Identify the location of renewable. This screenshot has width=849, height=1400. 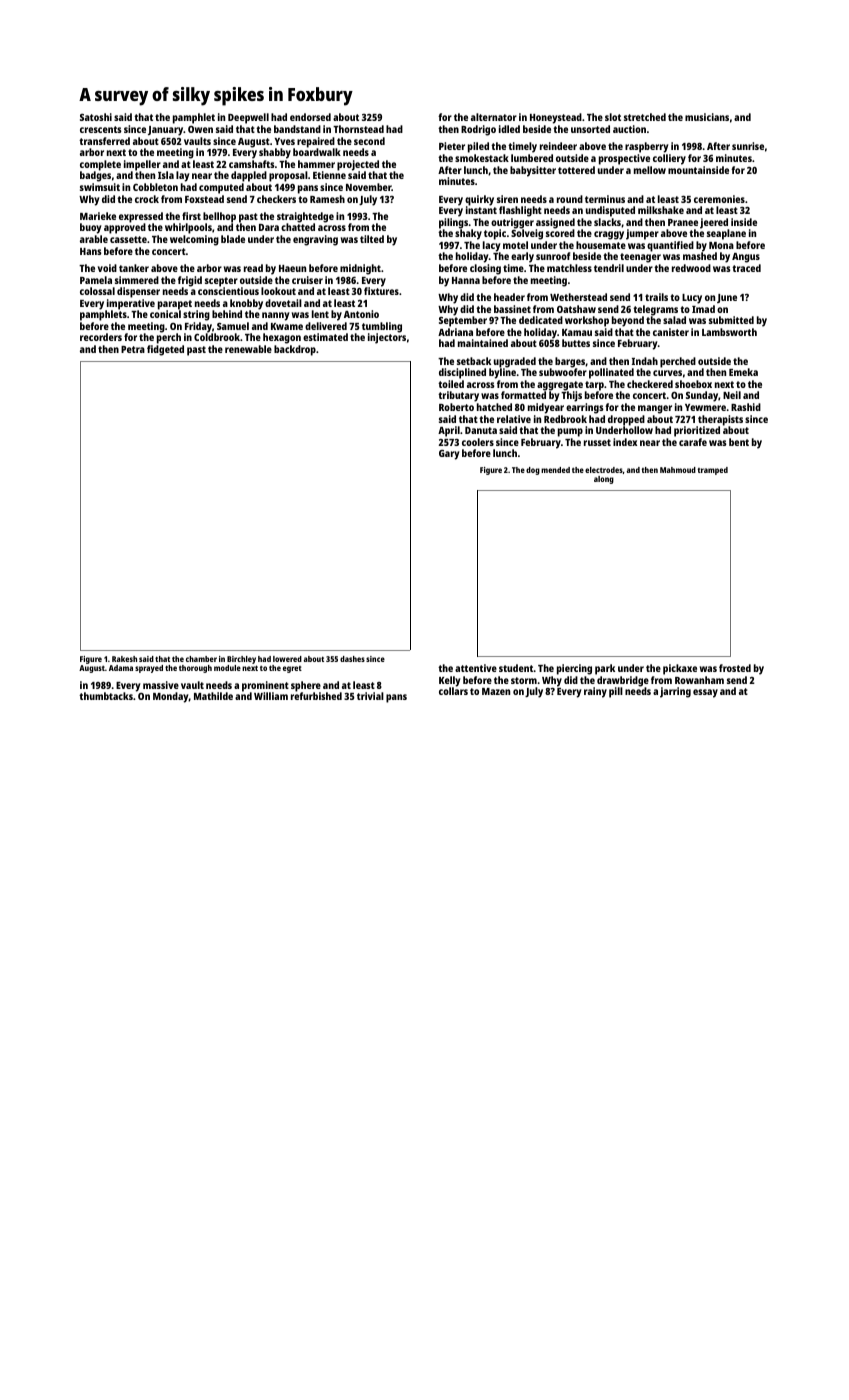
(248, 349).
